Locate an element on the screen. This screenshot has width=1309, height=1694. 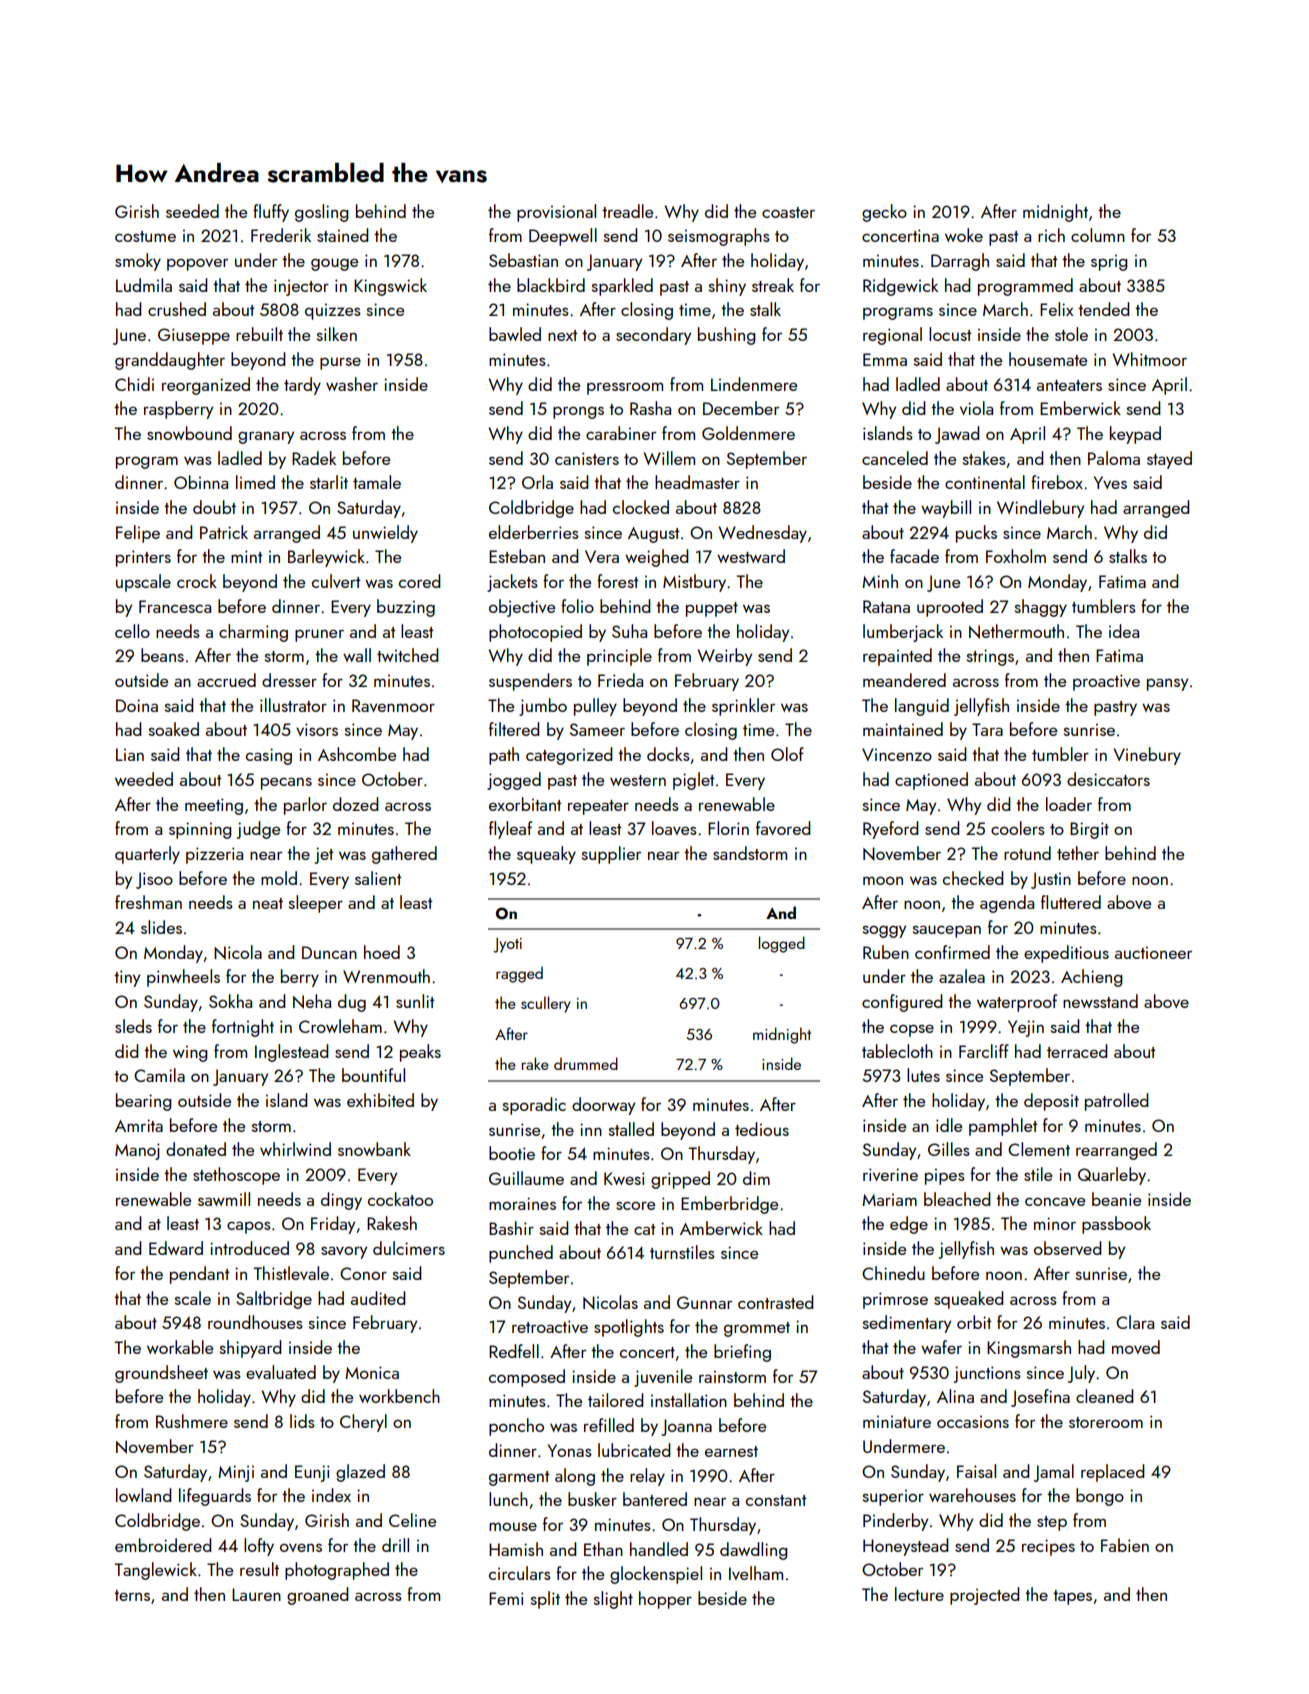
sunlit is located at coordinates (415, 1001).
